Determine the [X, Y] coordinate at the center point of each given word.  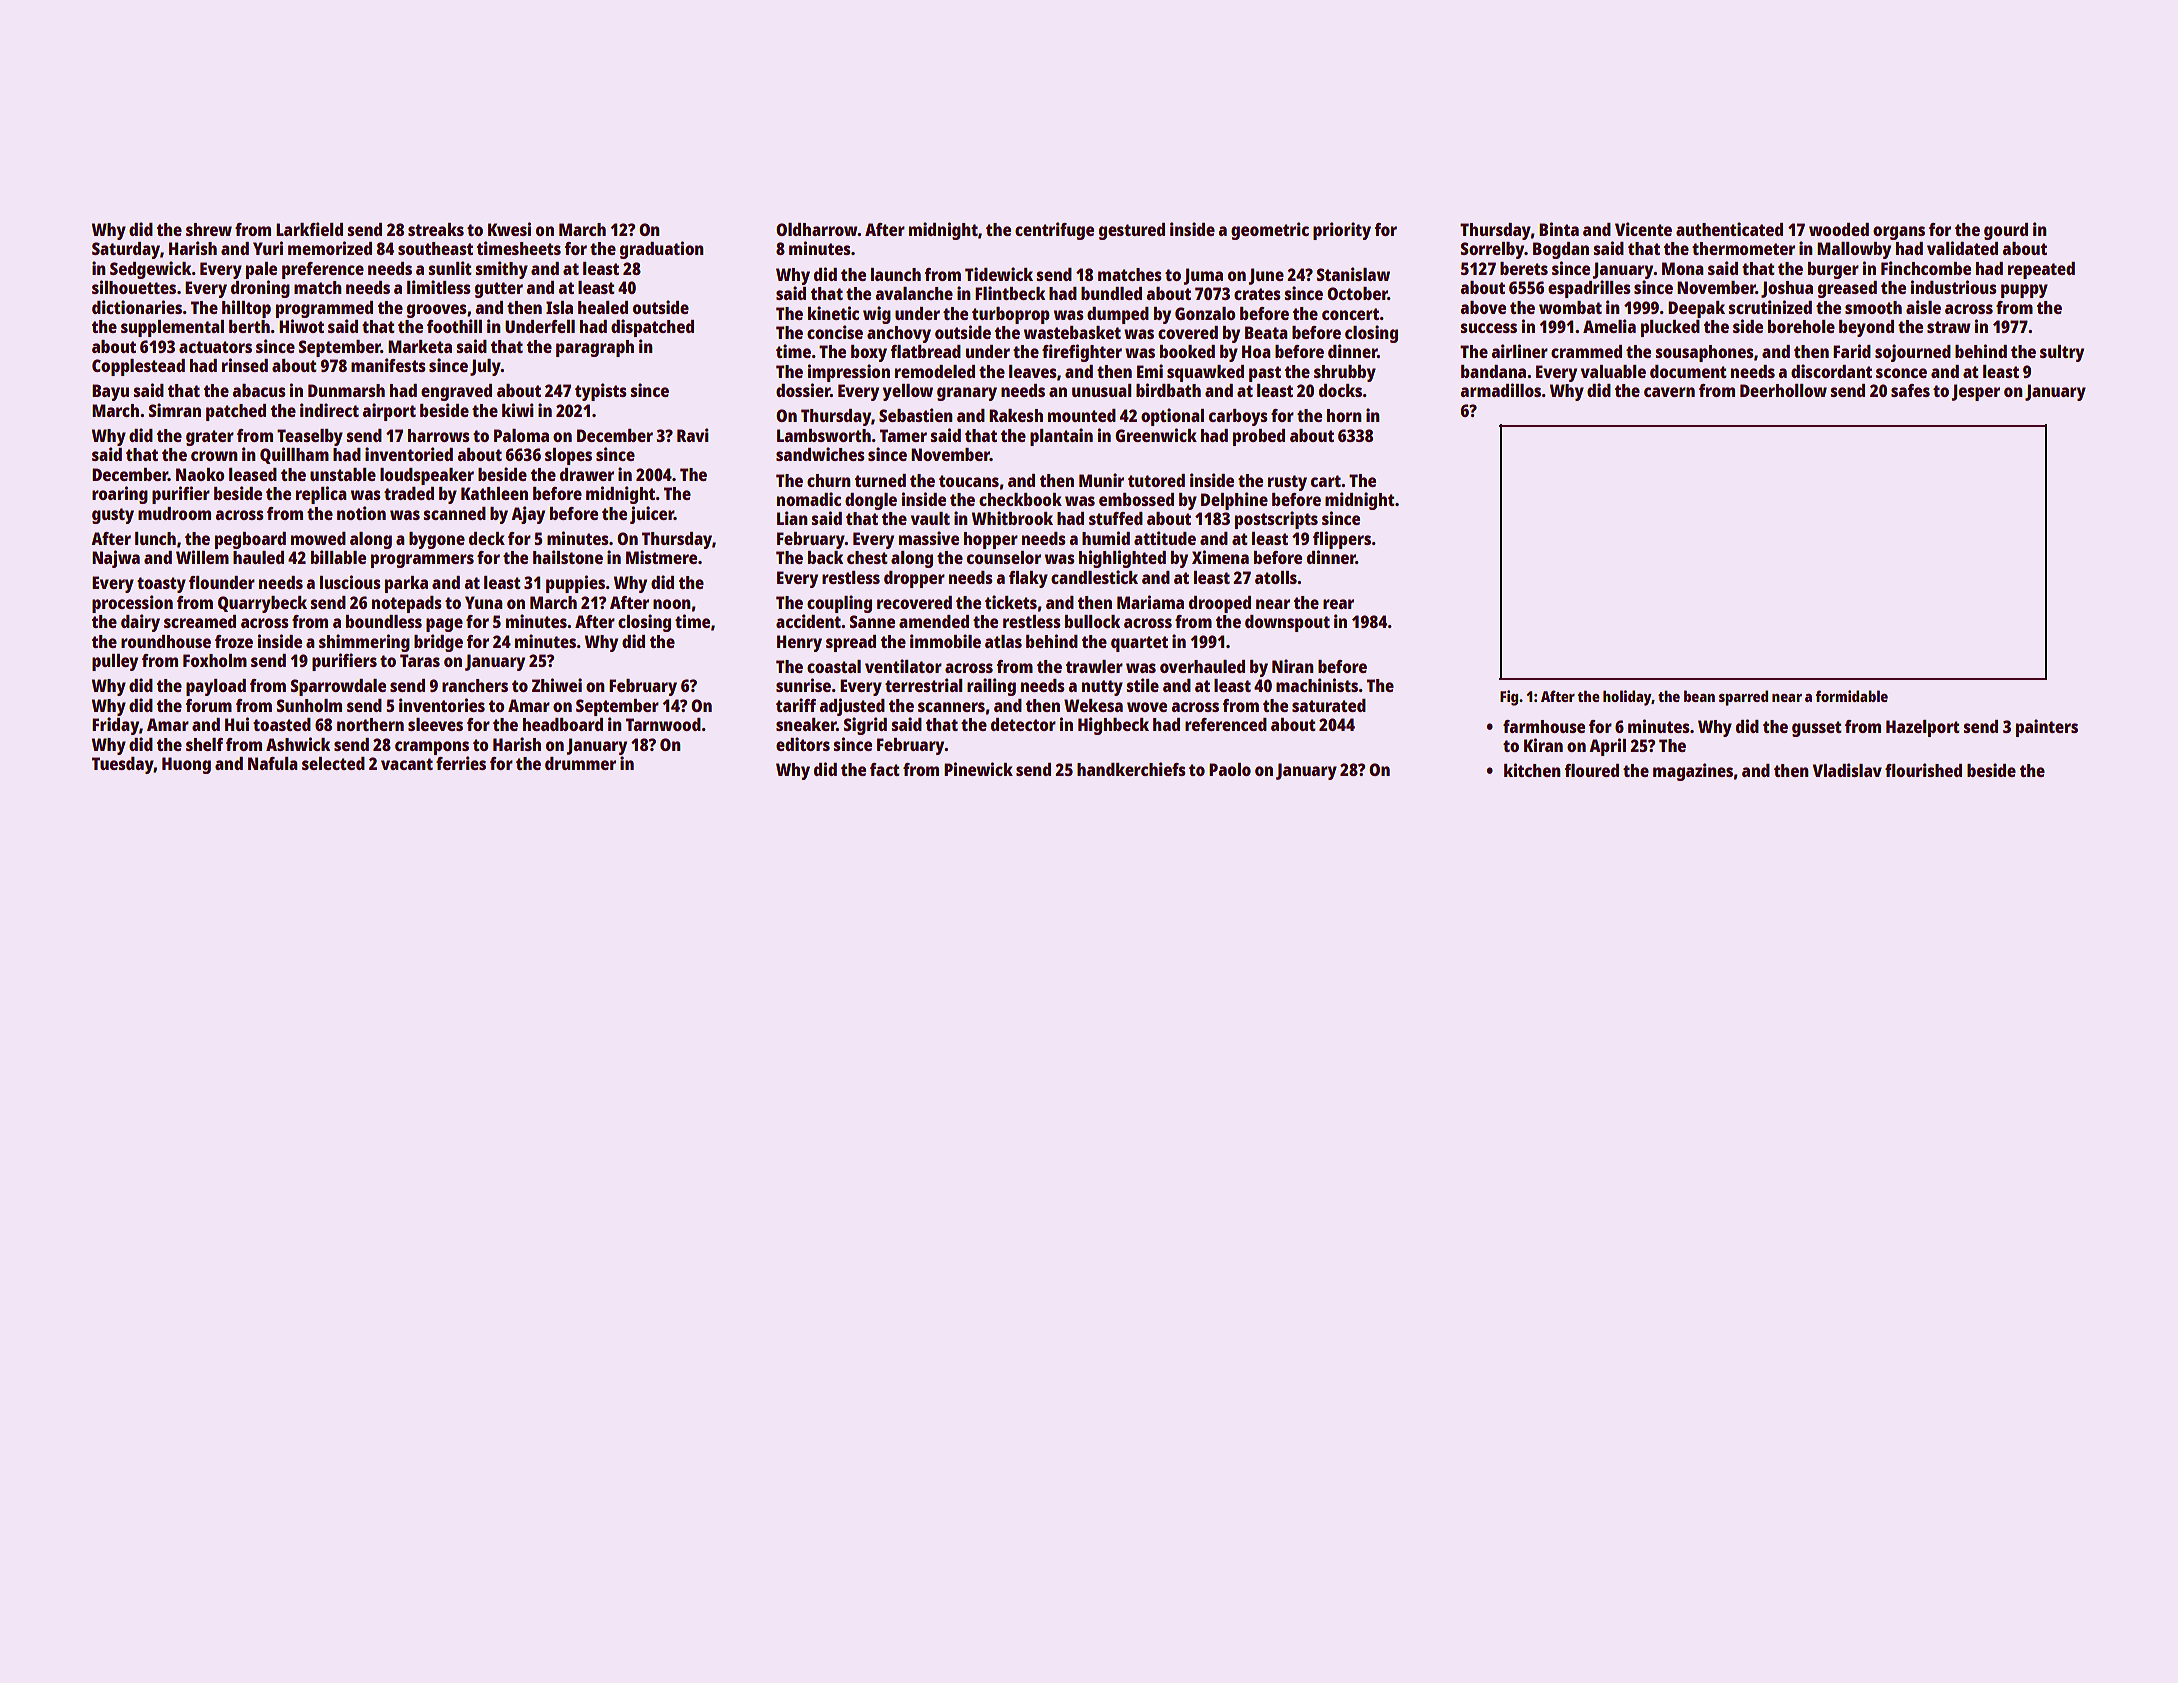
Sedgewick [150, 270]
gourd [2006, 231]
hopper [991, 540]
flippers [1342, 540]
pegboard [250, 540]
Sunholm [309, 705]
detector [1023, 724]
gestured [1132, 231]
